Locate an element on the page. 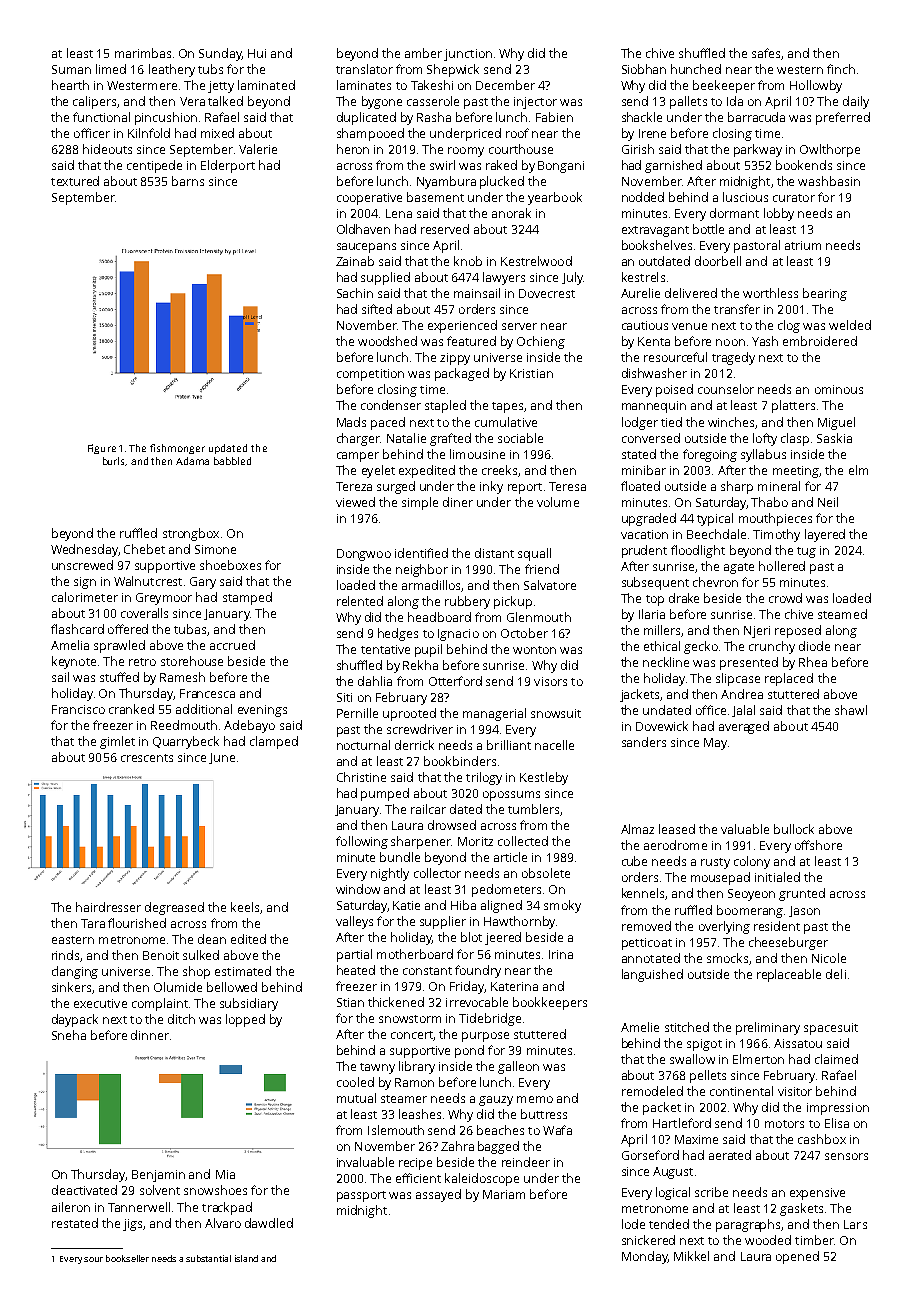 Image resolution: width=924 pixels, height=1308 pixels. Valerie is located at coordinates (258, 149).
